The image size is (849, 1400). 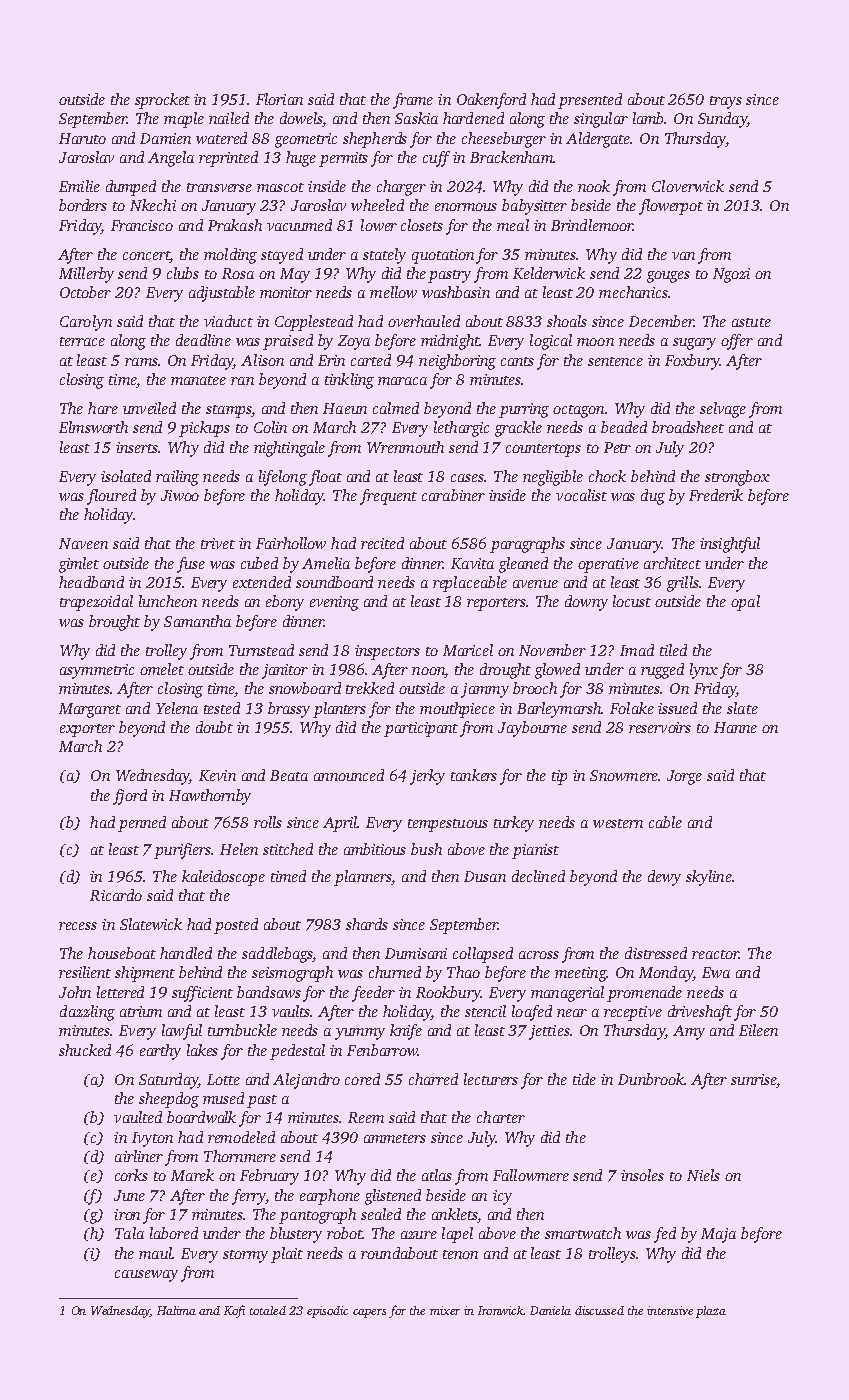 I want to click on frequent, so click(x=388, y=497).
